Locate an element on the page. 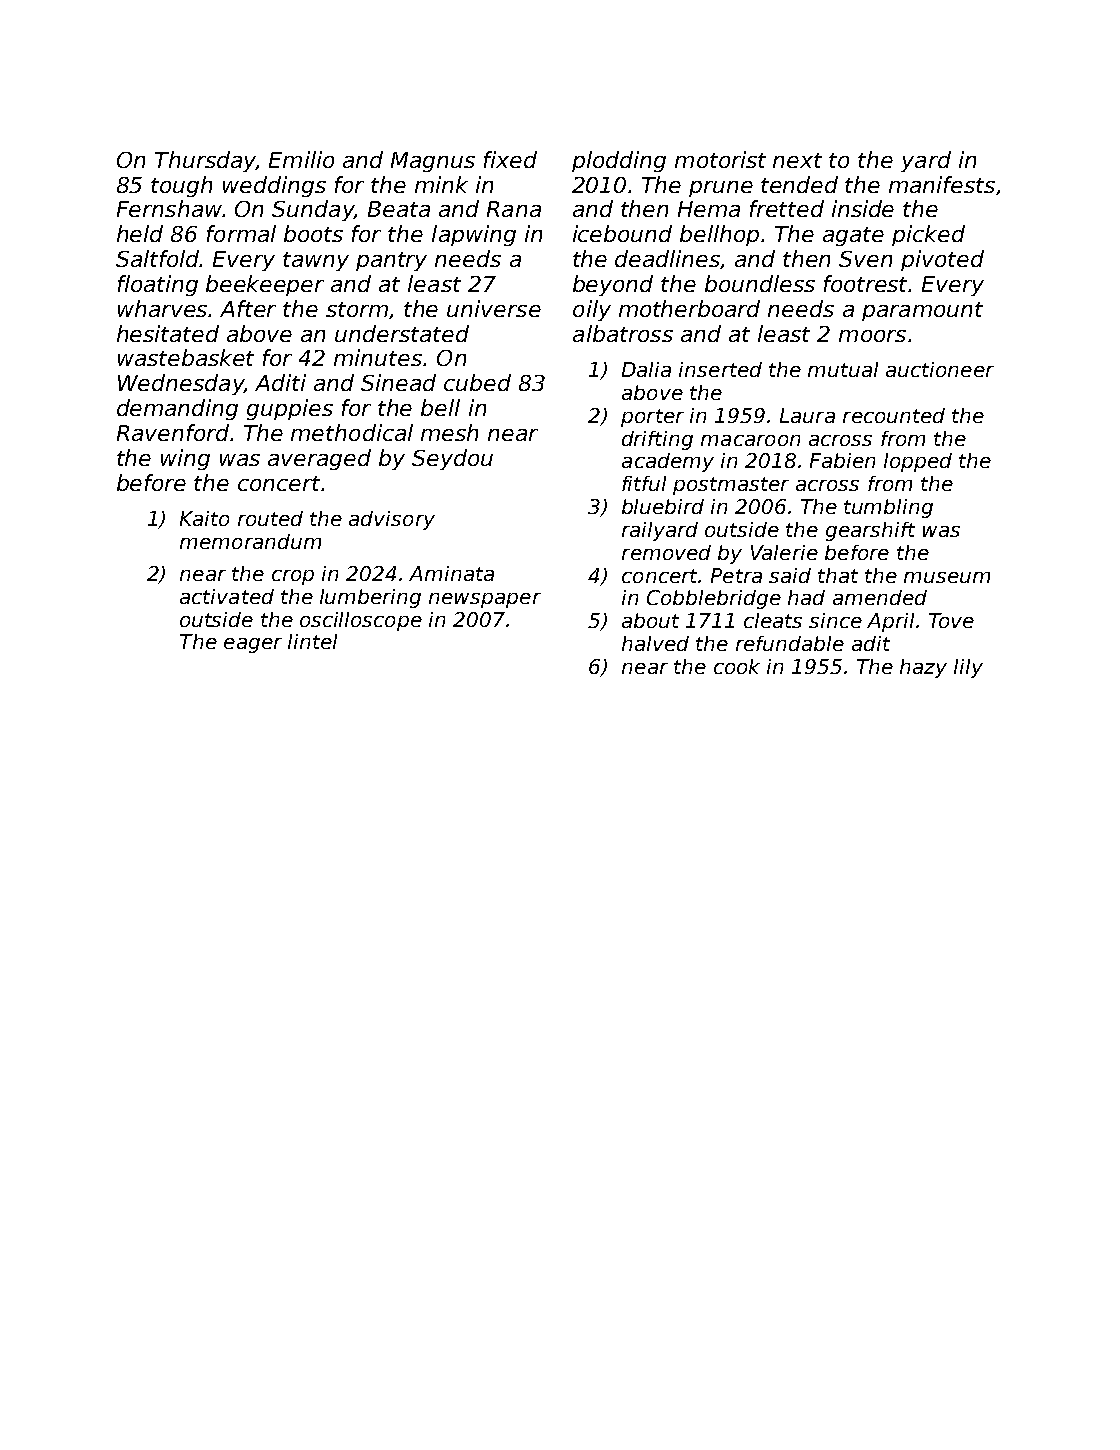 The image size is (1120, 1450). Saltfold is located at coordinates (158, 258).
